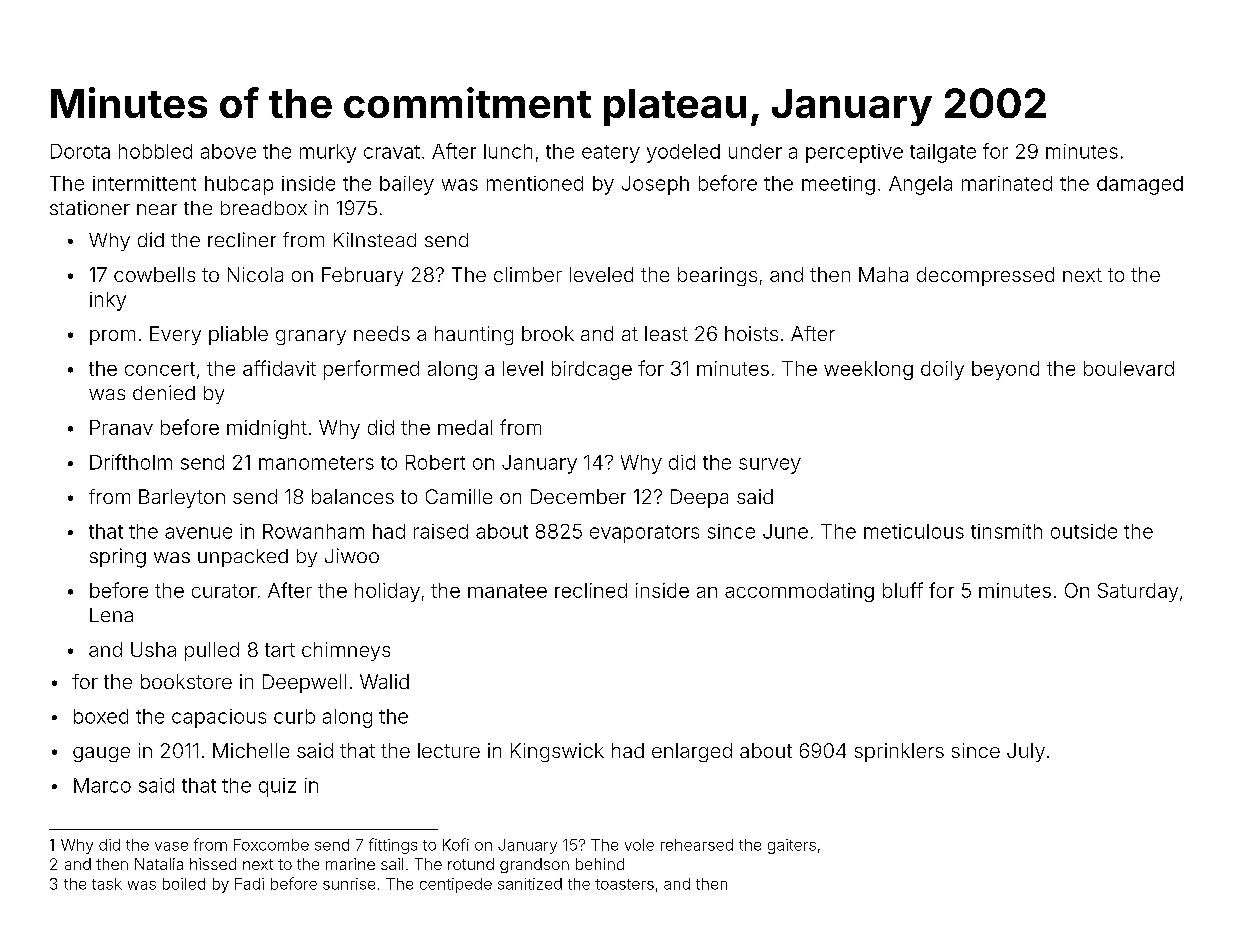 The image size is (1233, 952). Describe the element at coordinates (591, 590) in the screenshot. I see `reclined` at that location.
